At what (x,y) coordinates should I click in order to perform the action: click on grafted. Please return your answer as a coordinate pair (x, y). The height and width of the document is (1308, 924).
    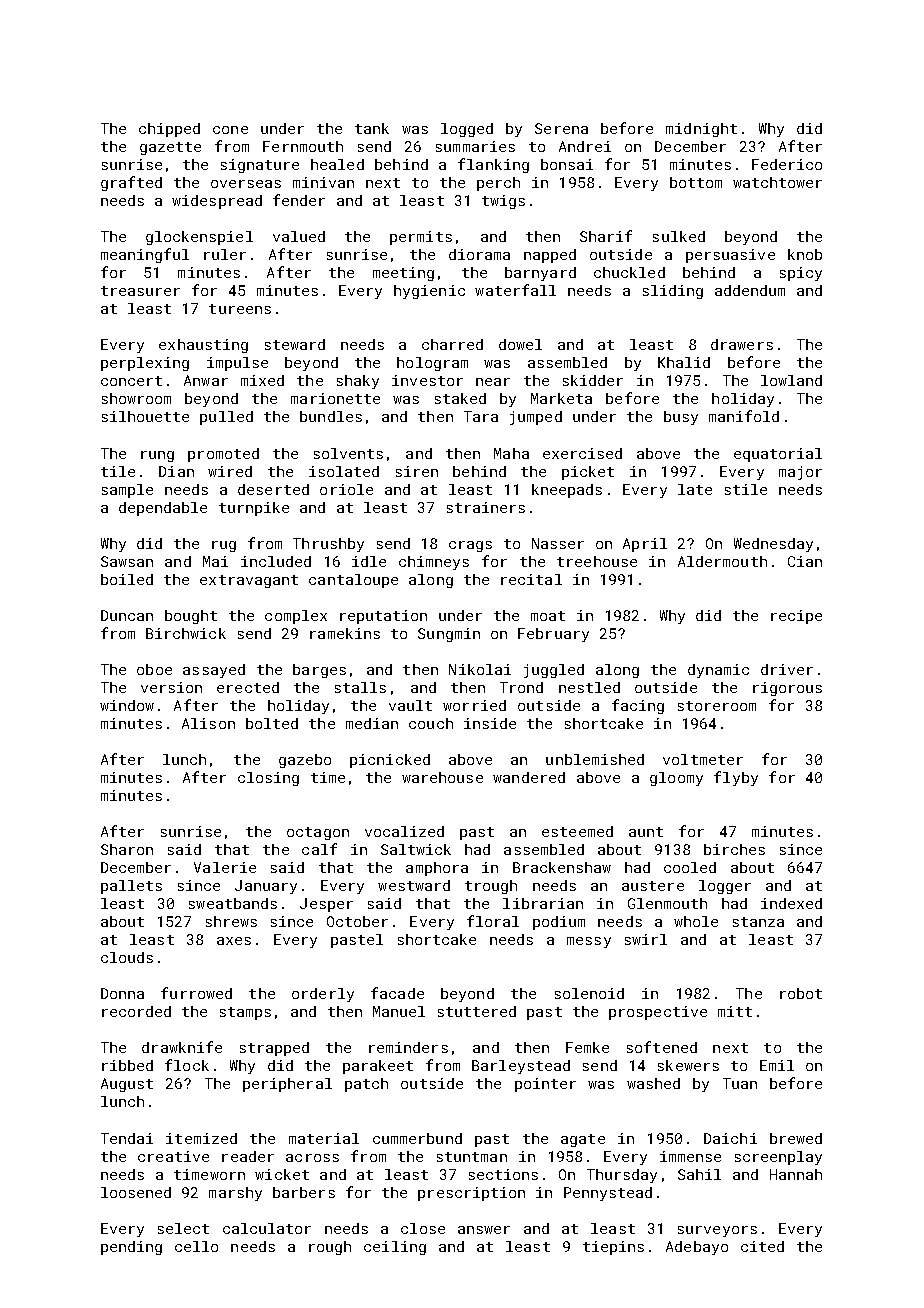
    Looking at the image, I should click on (131, 183).
